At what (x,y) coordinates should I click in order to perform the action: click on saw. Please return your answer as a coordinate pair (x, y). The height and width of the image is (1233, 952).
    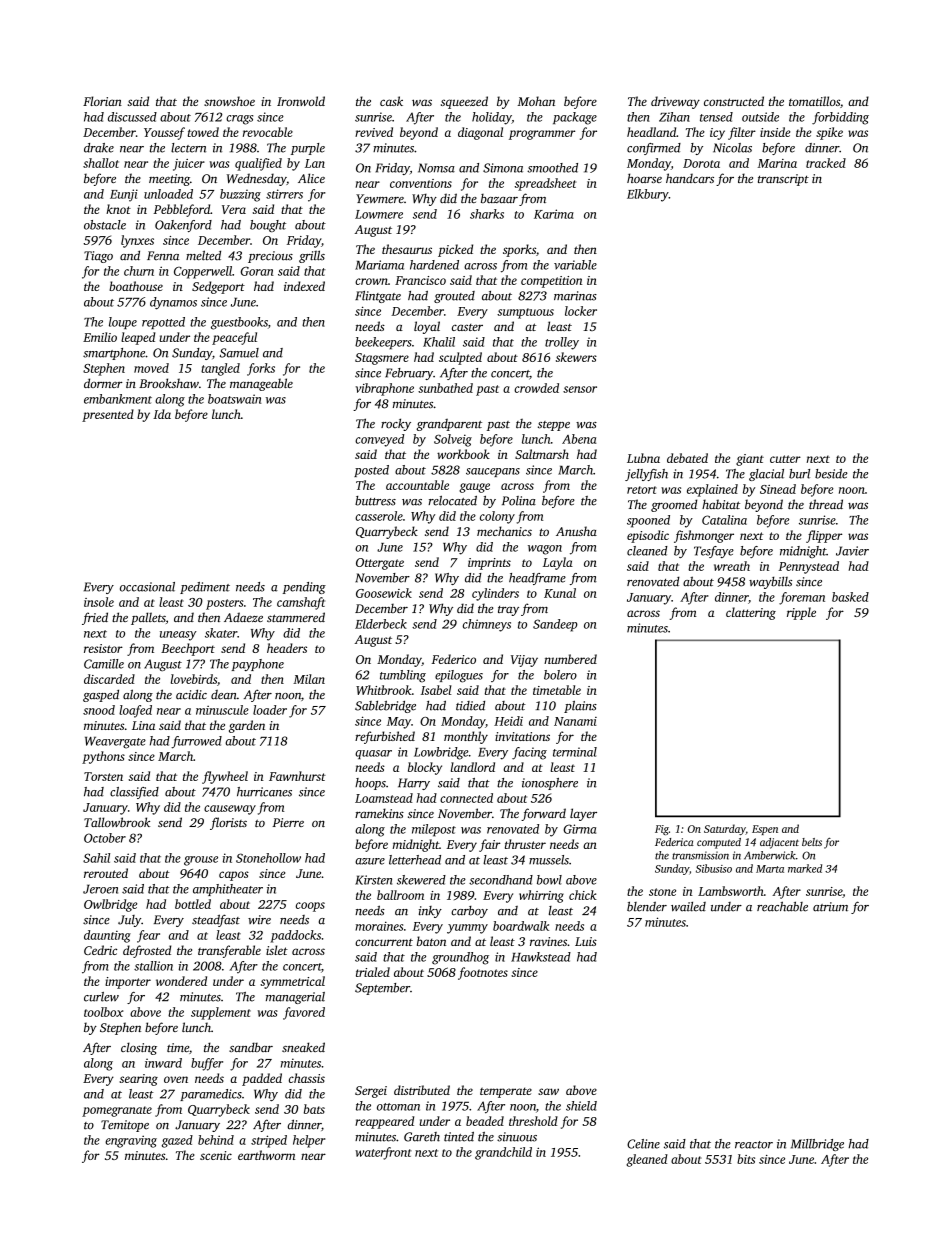
    Looking at the image, I should click on (548, 1091).
